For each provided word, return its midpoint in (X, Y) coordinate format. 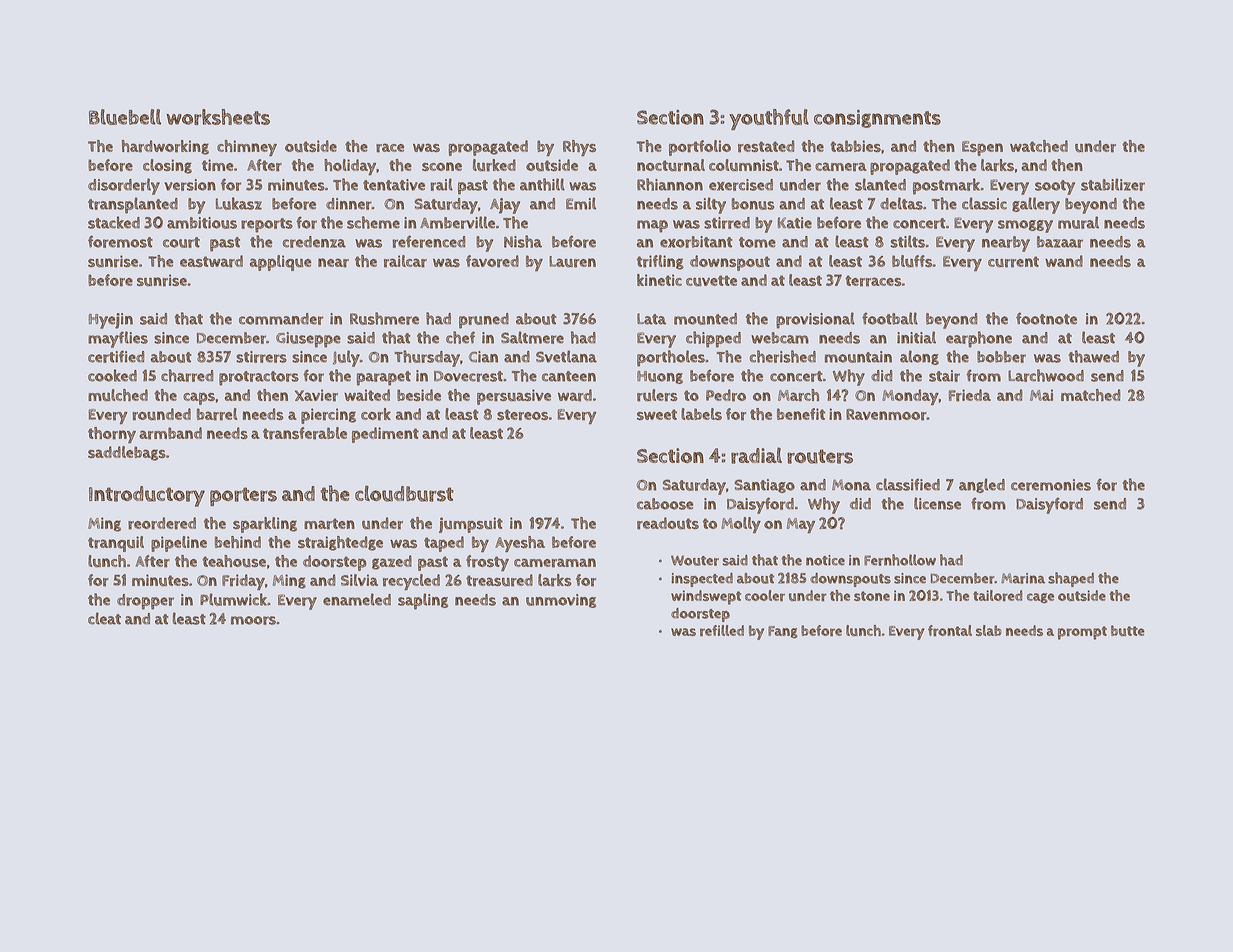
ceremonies (1051, 485)
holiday (350, 167)
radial (756, 455)
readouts (668, 523)
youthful (769, 119)
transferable (305, 433)
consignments (877, 119)
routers (820, 456)
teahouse (234, 561)
